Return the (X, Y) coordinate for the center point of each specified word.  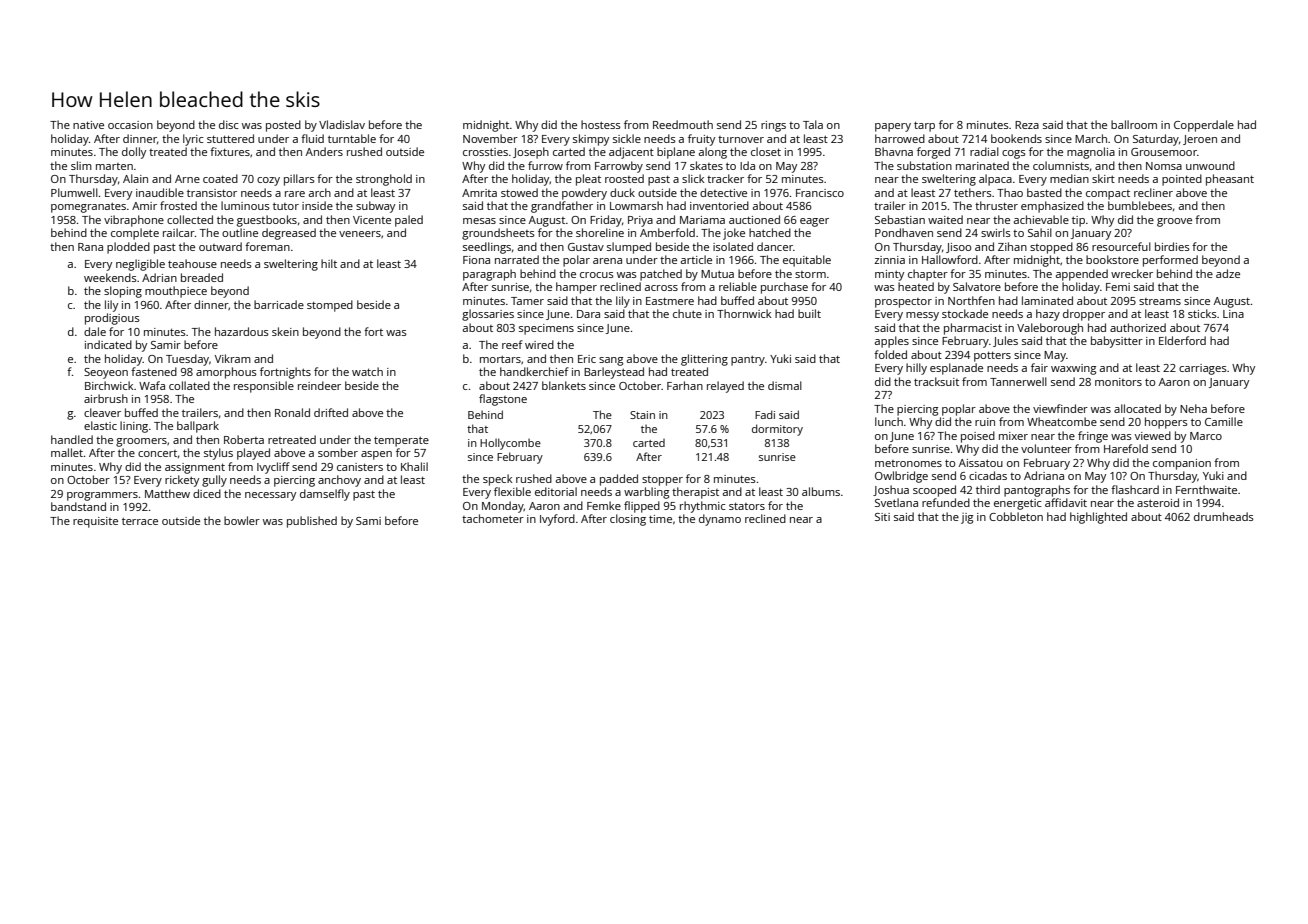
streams (1160, 301)
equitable (807, 261)
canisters (360, 467)
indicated (108, 344)
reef (512, 344)
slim (81, 165)
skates (706, 165)
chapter (928, 275)
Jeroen (1200, 140)
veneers (360, 234)
